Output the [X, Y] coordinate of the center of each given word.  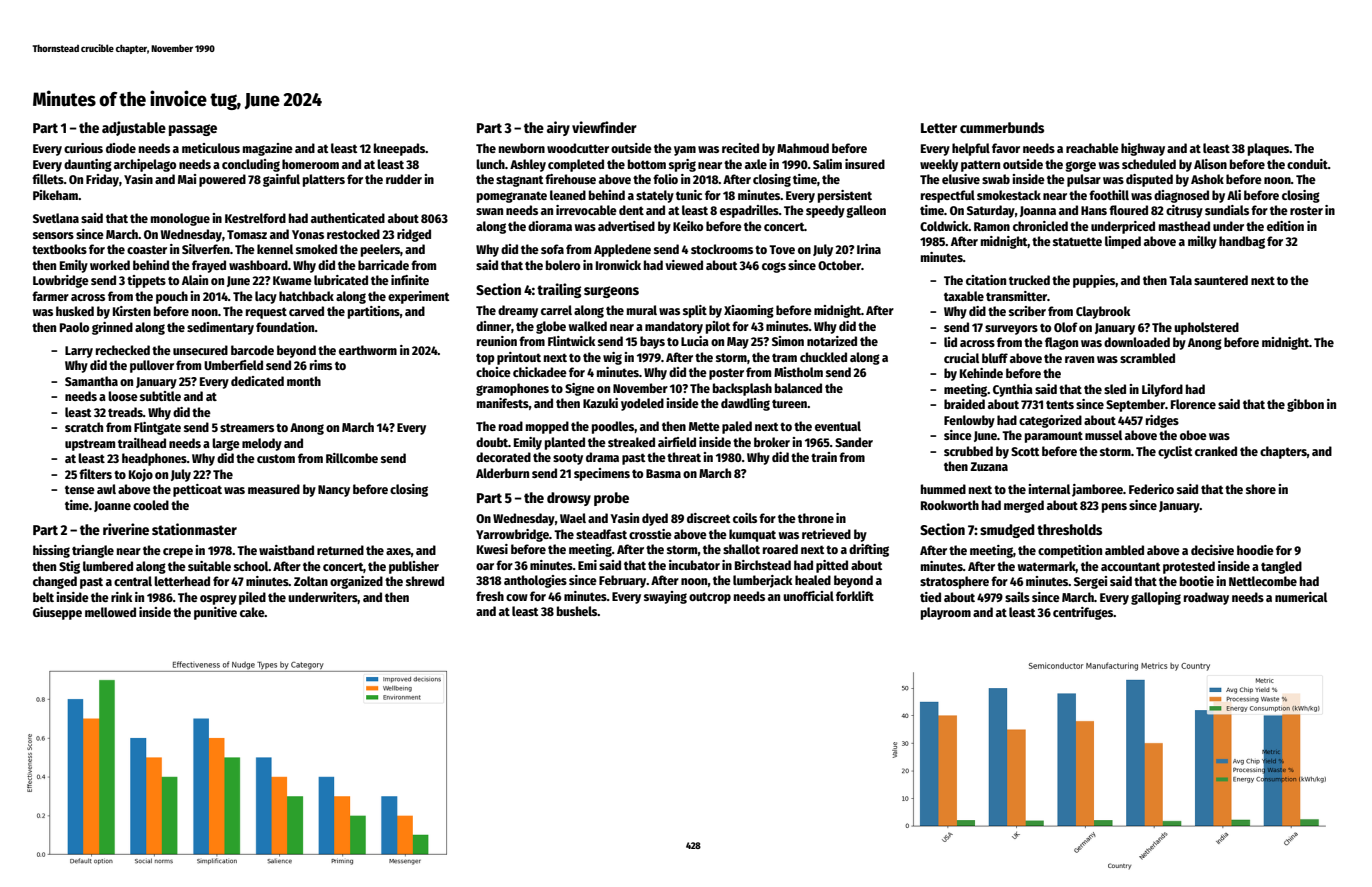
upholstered [1206, 328]
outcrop [710, 598]
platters [324, 180]
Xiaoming [749, 311]
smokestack [1009, 195]
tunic [689, 195]
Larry [79, 352]
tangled [1281, 567]
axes [398, 551]
